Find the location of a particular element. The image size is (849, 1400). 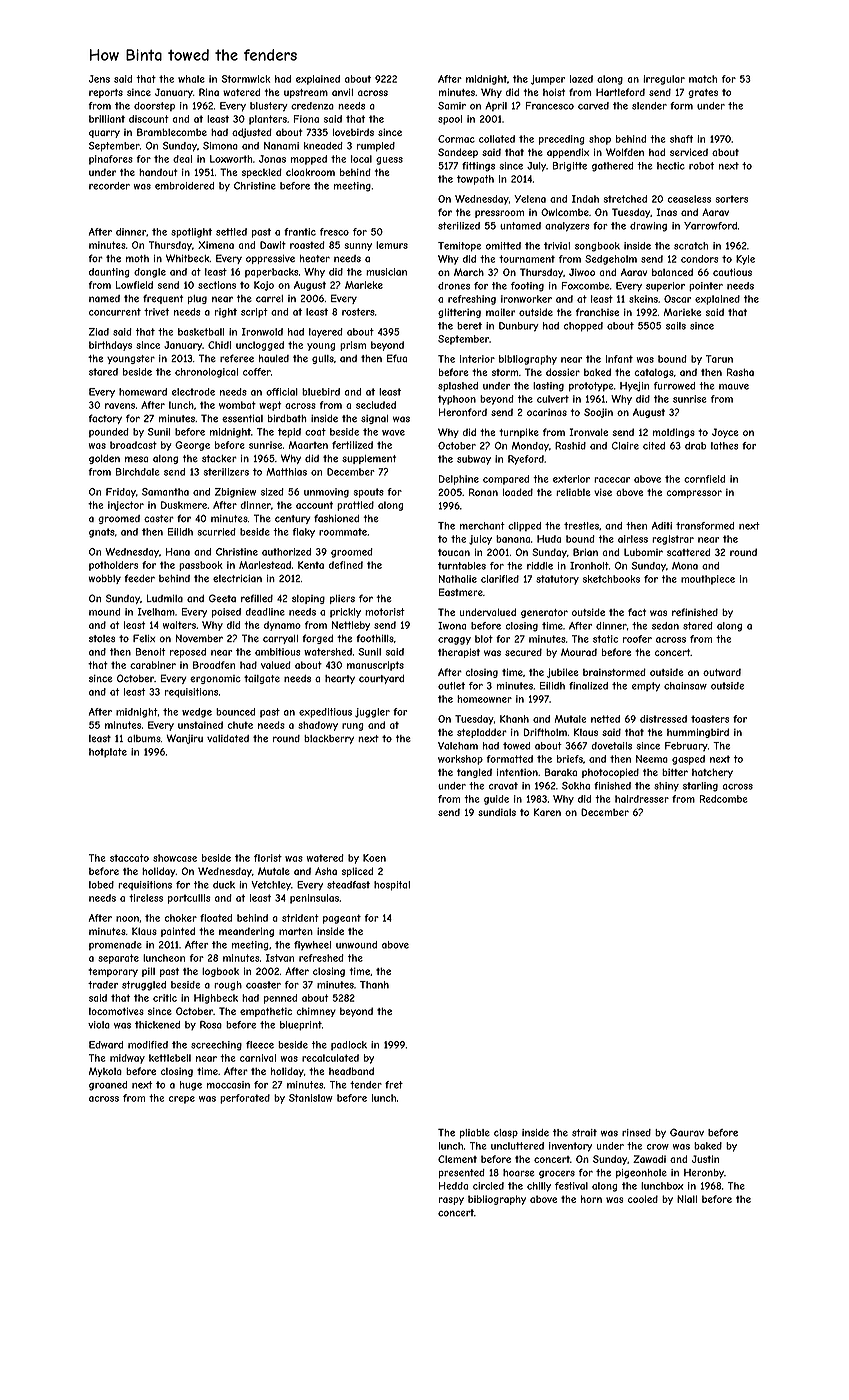

crepe is located at coordinates (182, 1100).
